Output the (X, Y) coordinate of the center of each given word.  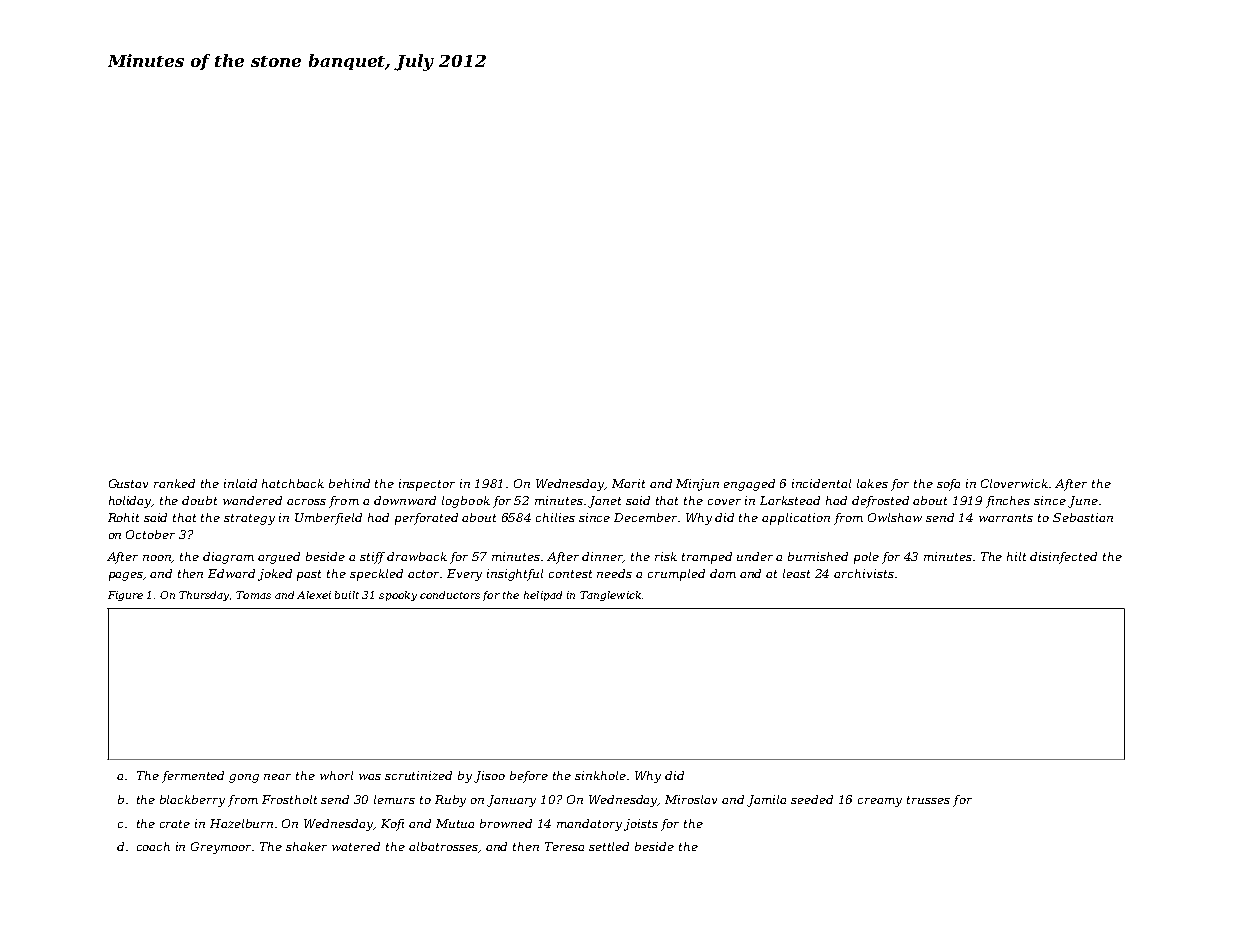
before (529, 777)
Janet (604, 502)
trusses (928, 800)
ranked (174, 483)
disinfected (1063, 558)
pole (866, 558)
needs (614, 573)
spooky (398, 596)
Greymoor (222, 848)
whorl (336, 775)
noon (157, 559)
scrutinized (418, 775)
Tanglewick (610, 596)
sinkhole (601, 775)
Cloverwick (1015, 483)
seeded (812, 799)
